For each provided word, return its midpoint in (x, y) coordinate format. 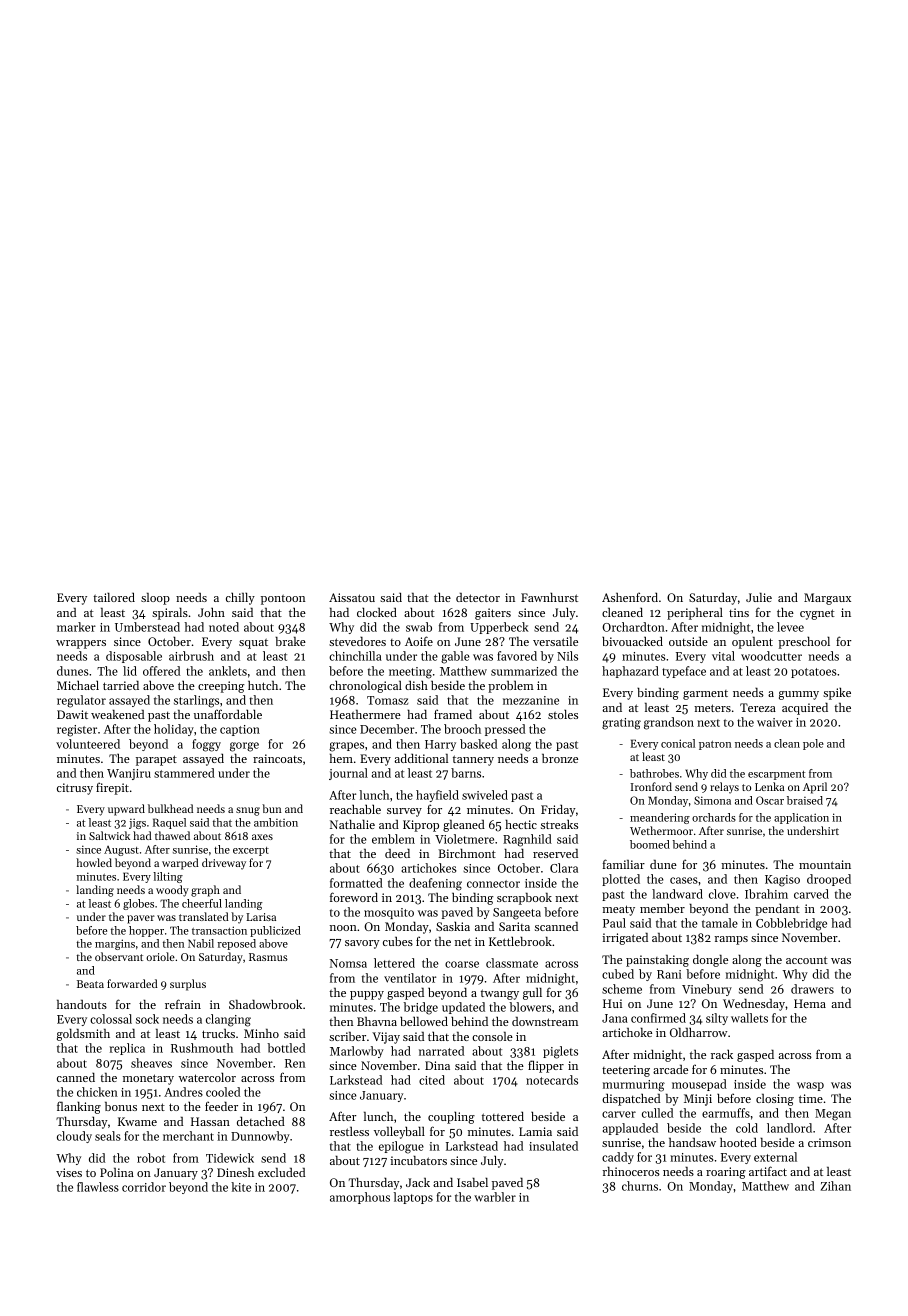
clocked (377, 612)
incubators (418, 1160)
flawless (98, 1187)
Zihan (836, 1186)
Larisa (261, 917)
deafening (435, 884)
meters (712, 708)
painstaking (657, 961)
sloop (155, 598)
